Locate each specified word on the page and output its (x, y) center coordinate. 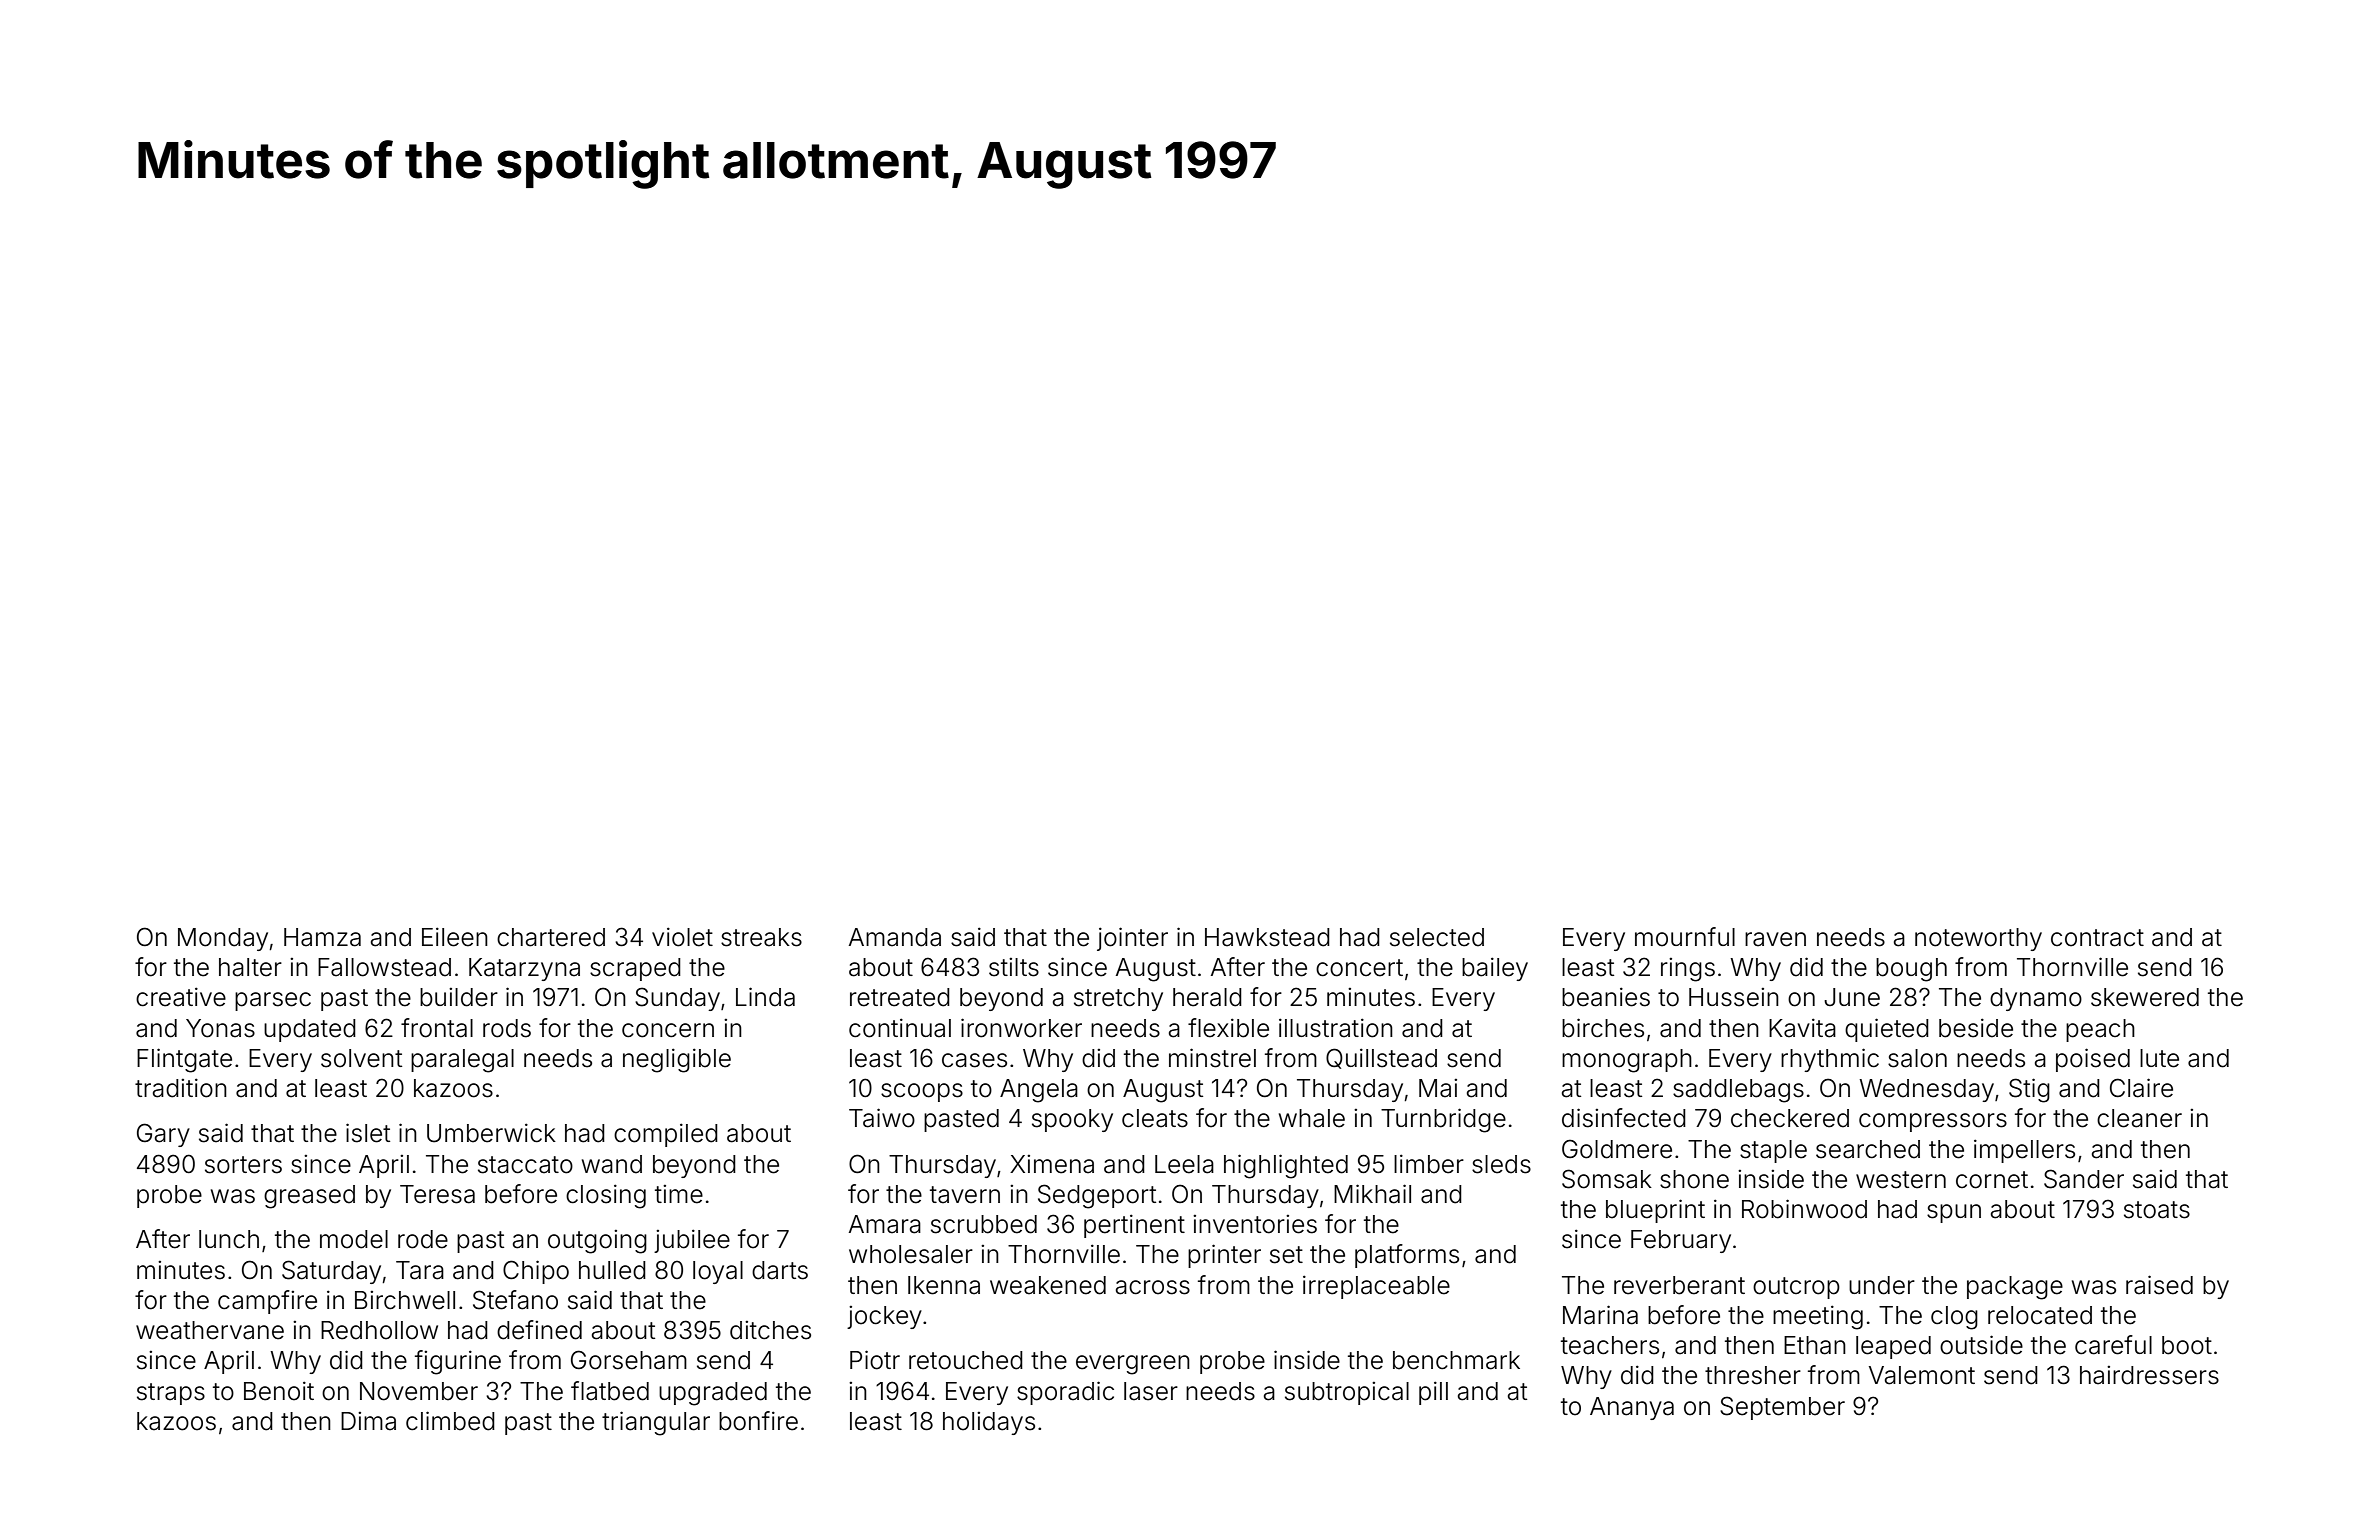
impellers (2024, 1151)
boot (2187, 1345)
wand (612, 1164)
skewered (2145, 997)
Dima (368, 1421)
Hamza (322, 937)
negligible (677, 1060)
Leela (1184, 1164)
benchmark (1456, 1360)
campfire (267, 1302)
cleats (1155, 1118)
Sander (2084, 1179)
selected (1437, 937)
